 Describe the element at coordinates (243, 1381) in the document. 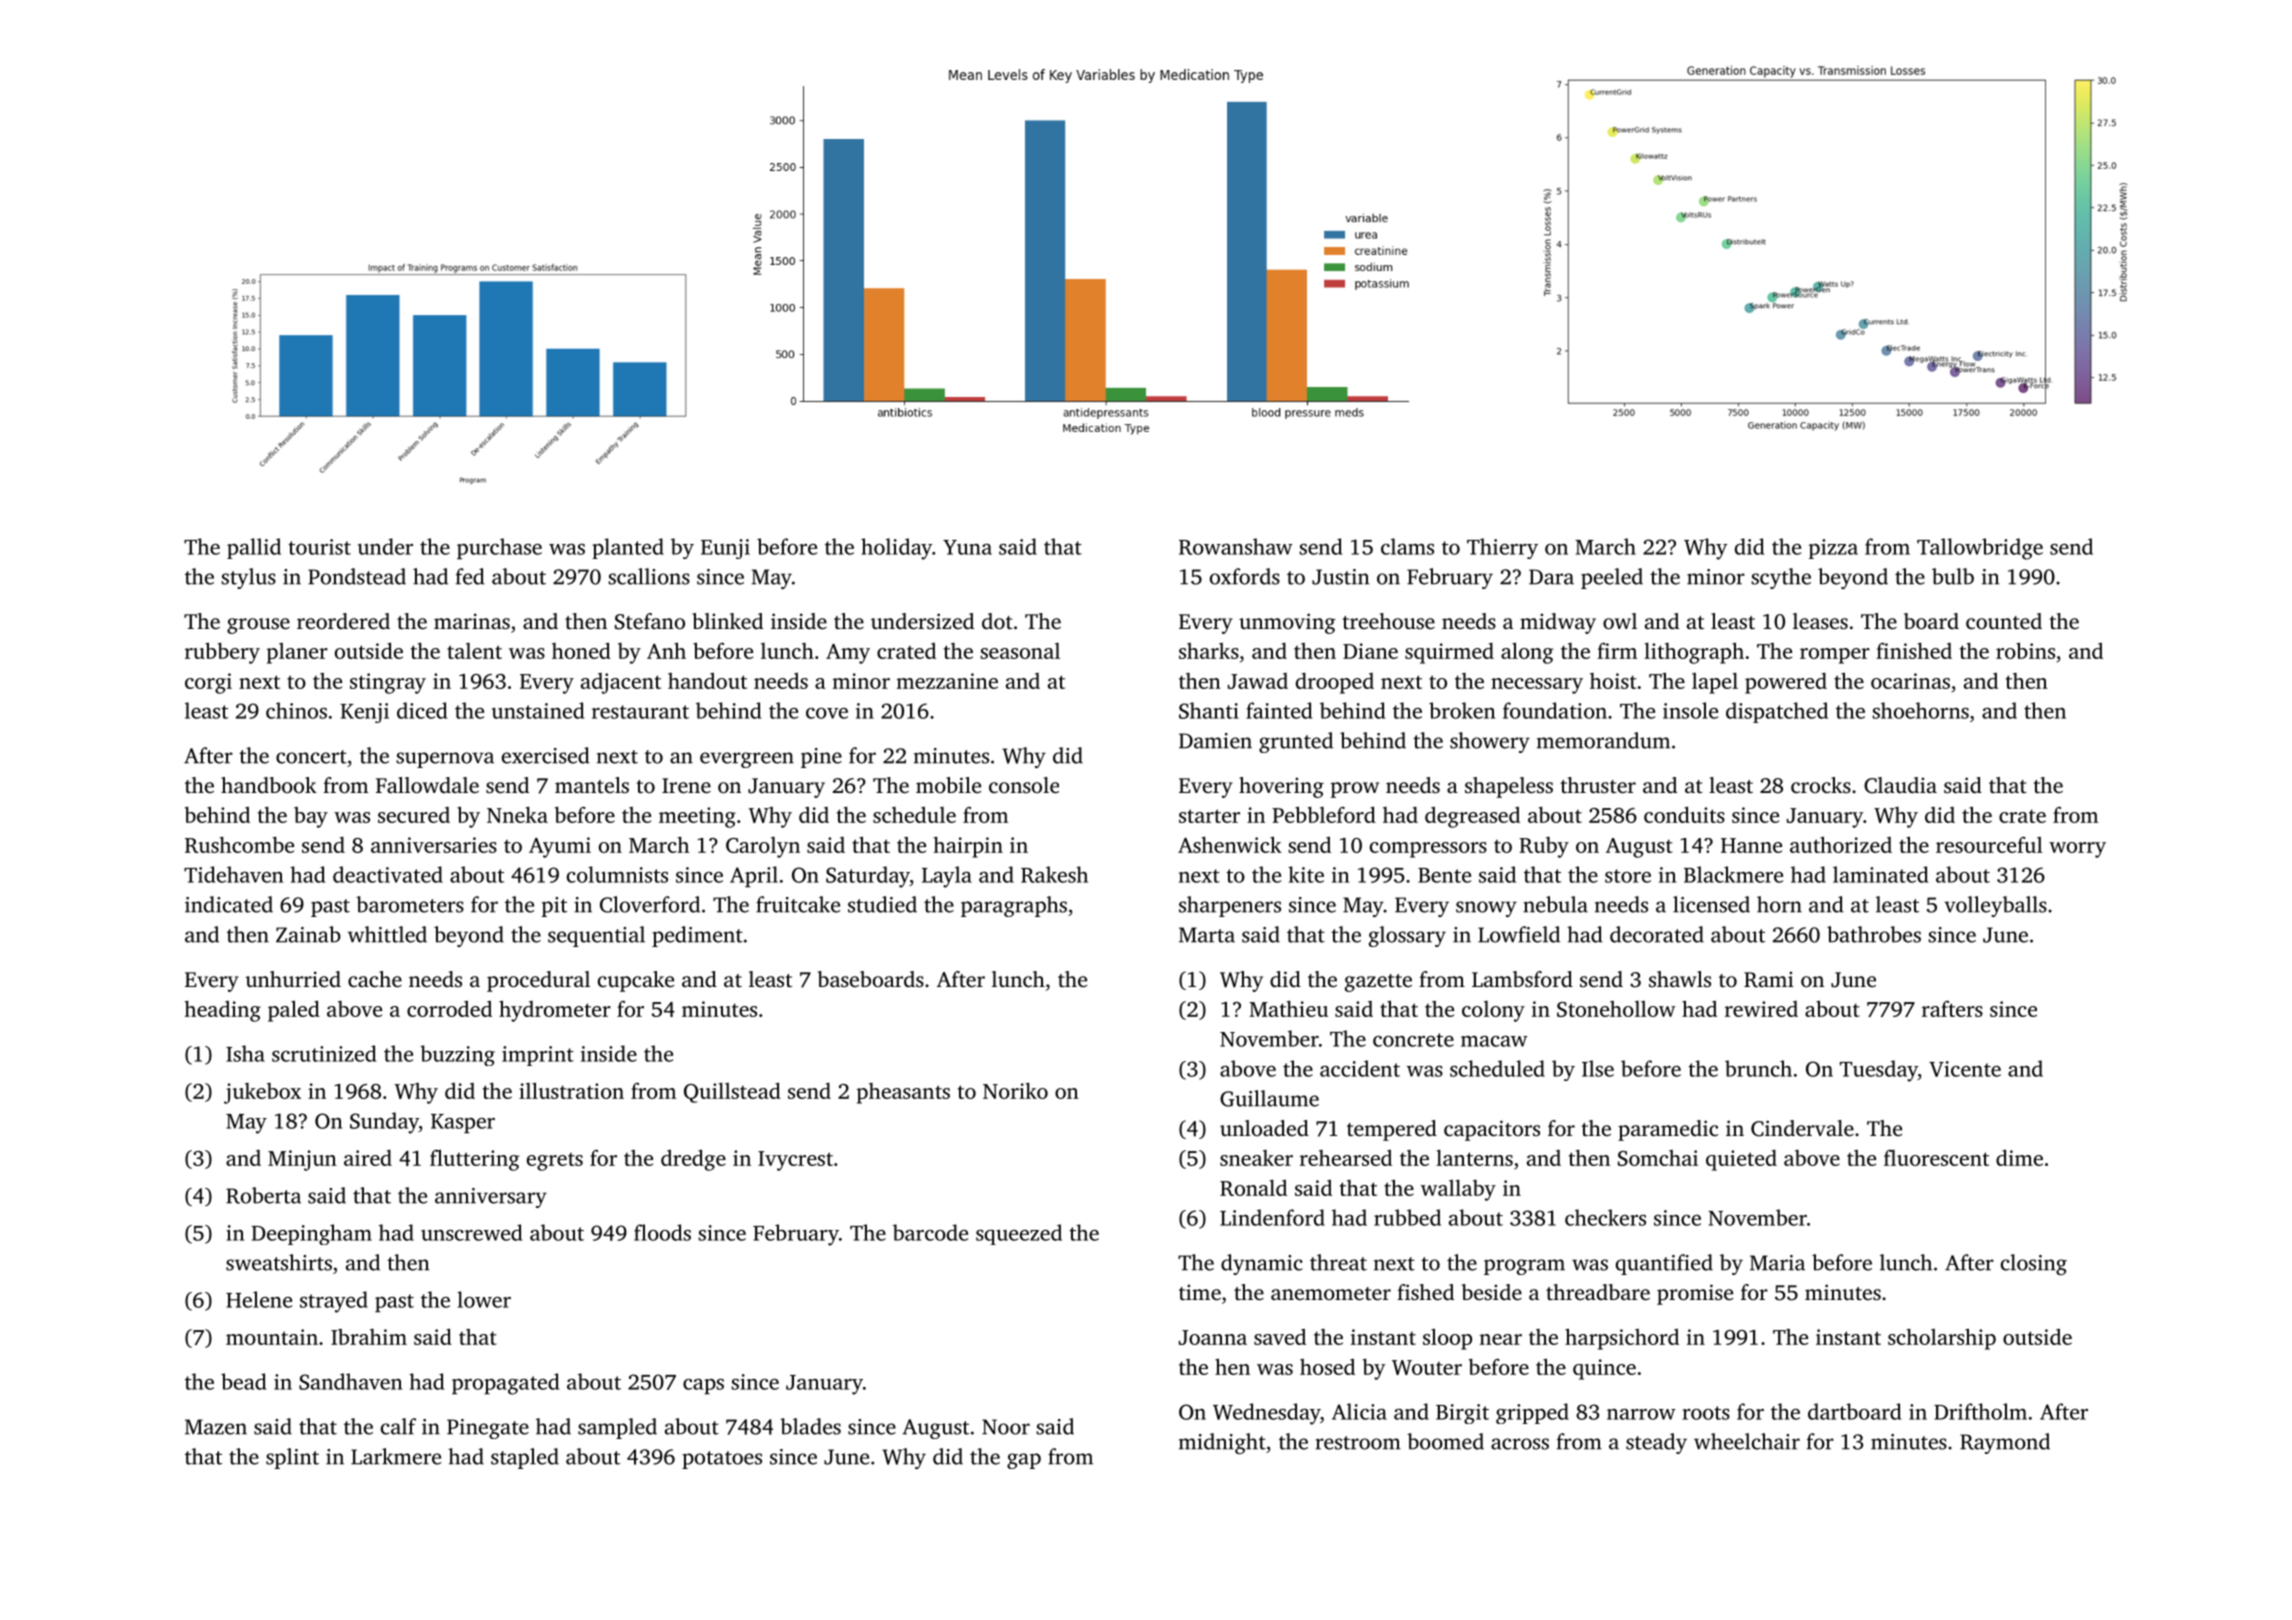

I see `bead` at that location.
